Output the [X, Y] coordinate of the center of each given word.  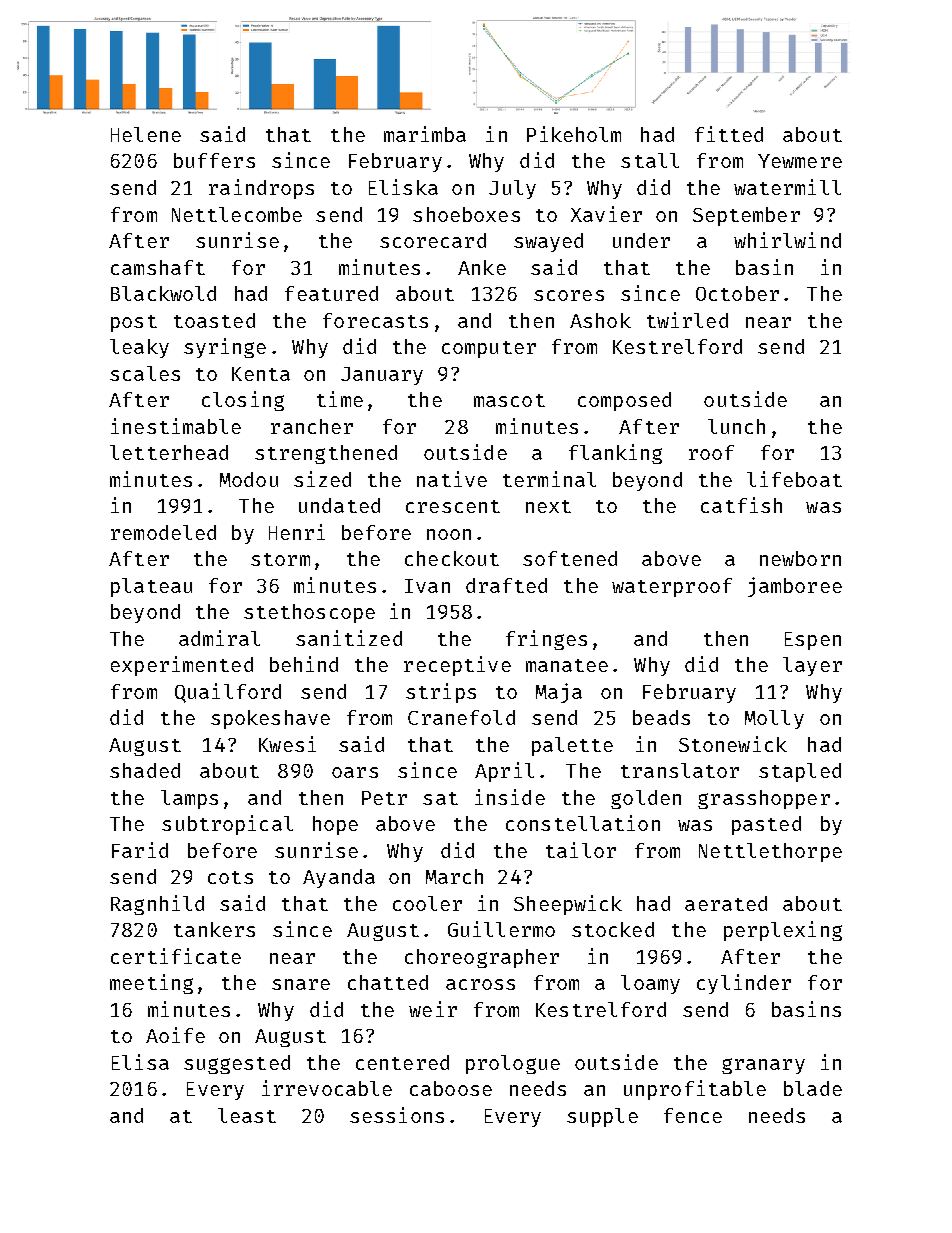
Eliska [403, 187]
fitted [729, 134]
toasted [214, 320]
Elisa [140, 1062]
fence [693, 1115]
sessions [397, 1115]
